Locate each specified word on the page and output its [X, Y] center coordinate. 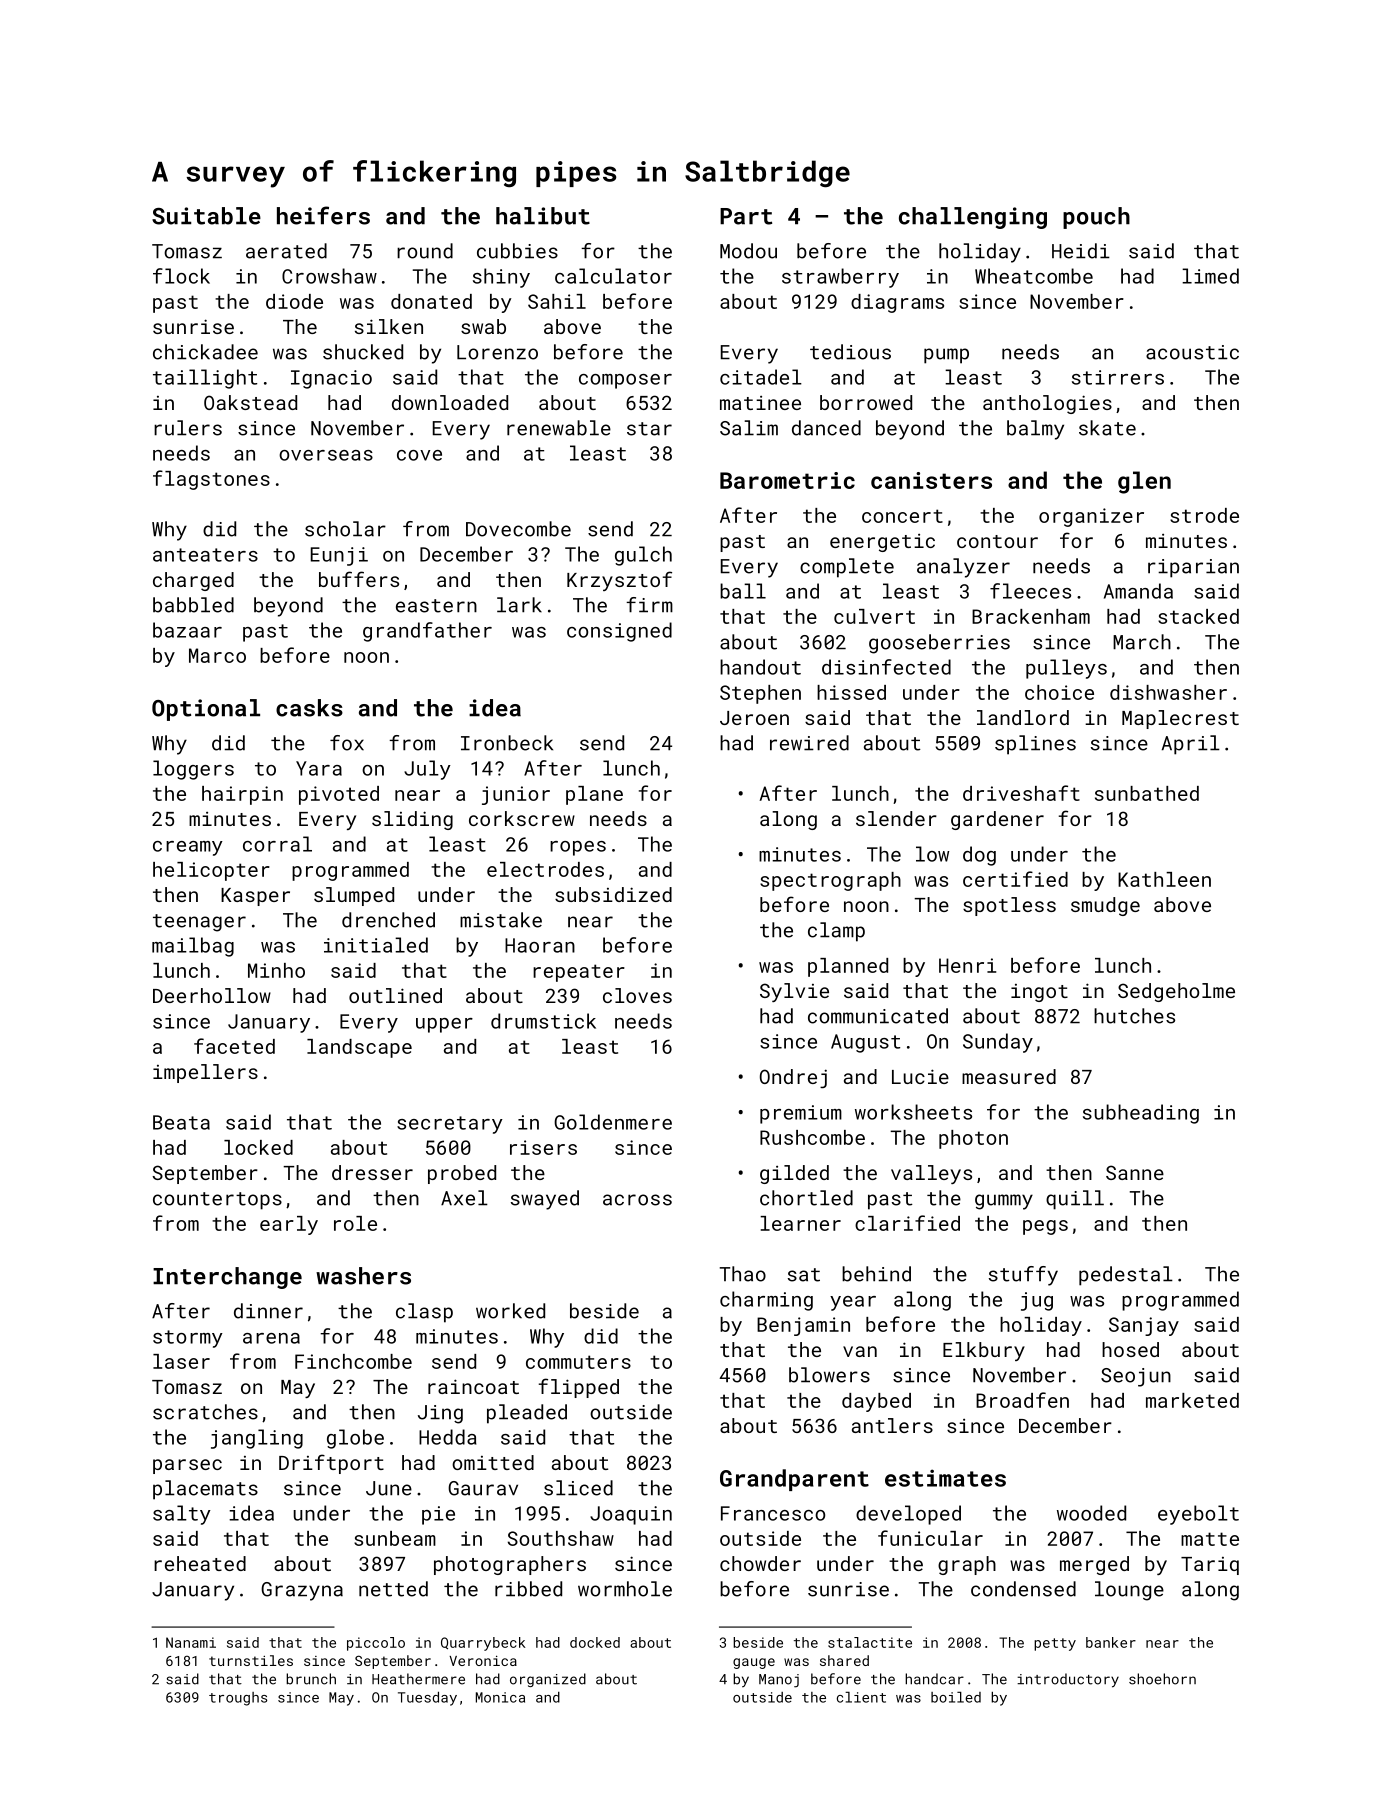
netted [393, 1589]
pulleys [1066, 669]
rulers [188, 428]
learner [800, 1223]
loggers [193, 770]
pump [946, 356]
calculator [613, 276]
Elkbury [984, 1351]
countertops [217, 1201]
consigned [619, 632]
